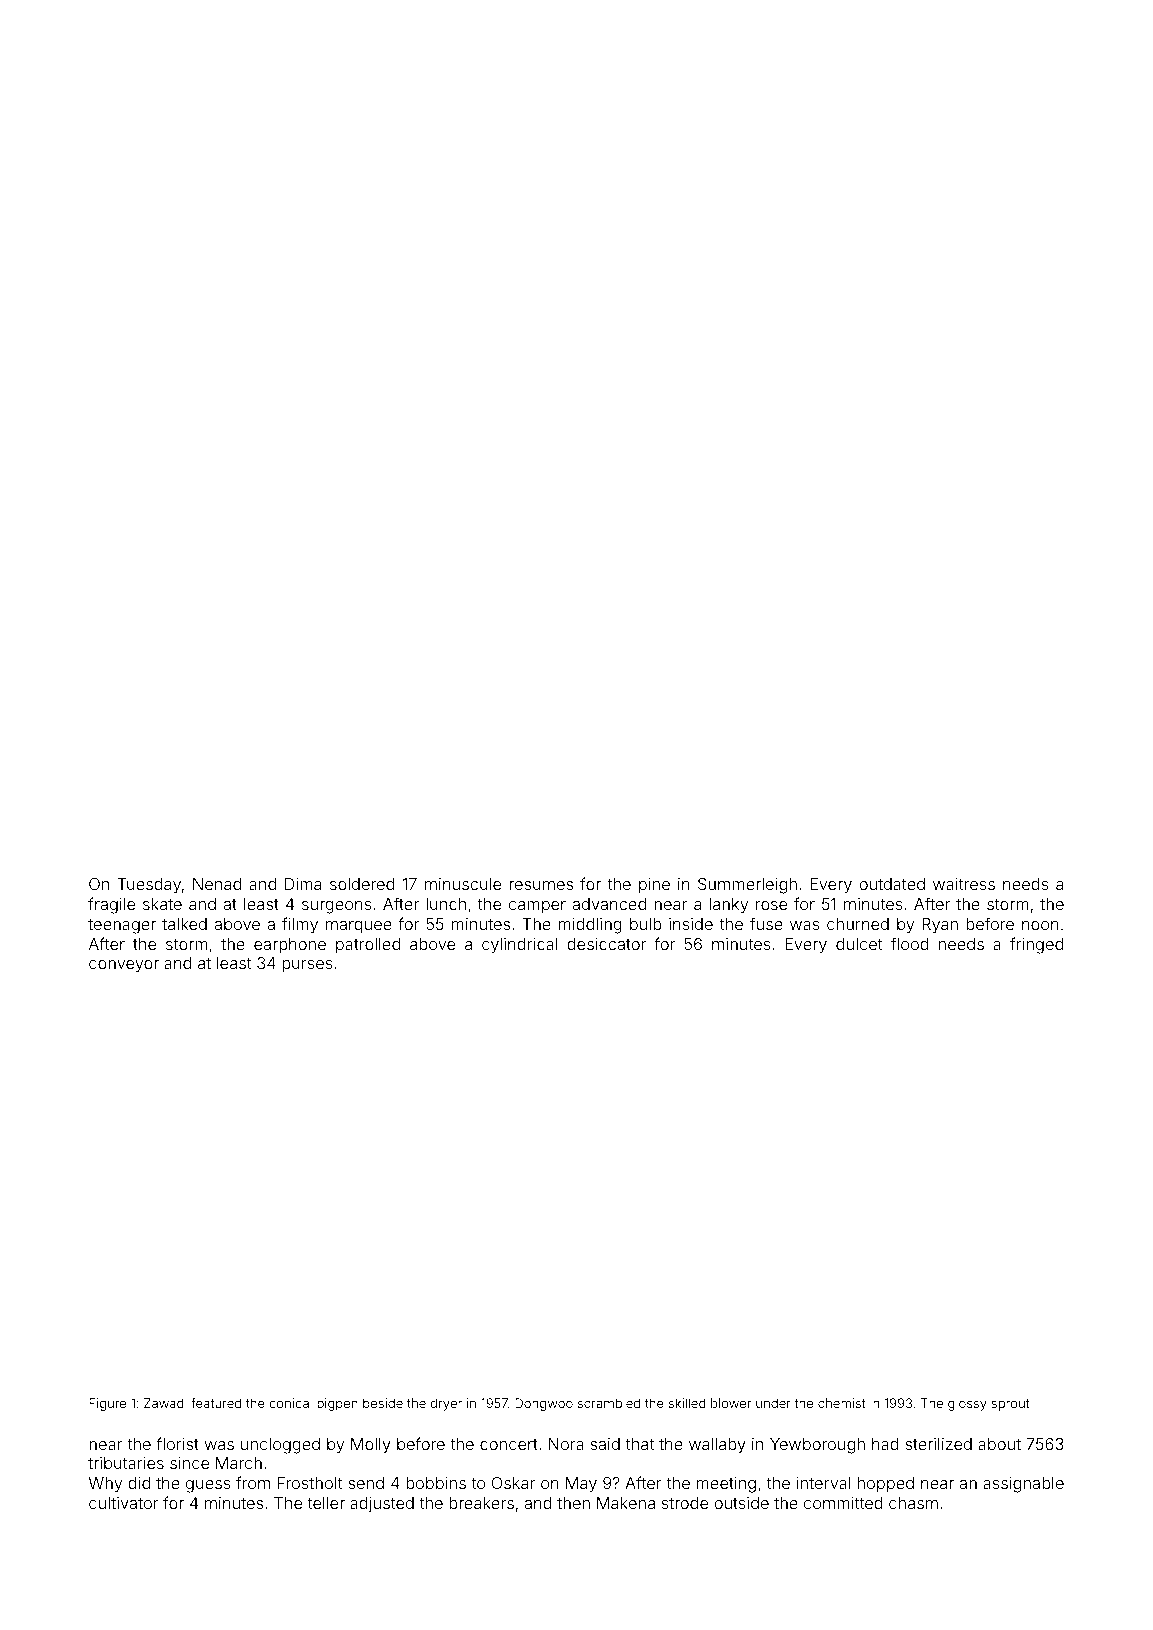 The image size is (1153, 1630). What do you see at coordinates (913, 1503) in the image?
I see `chasm` at bounding box center [913, 1503].
